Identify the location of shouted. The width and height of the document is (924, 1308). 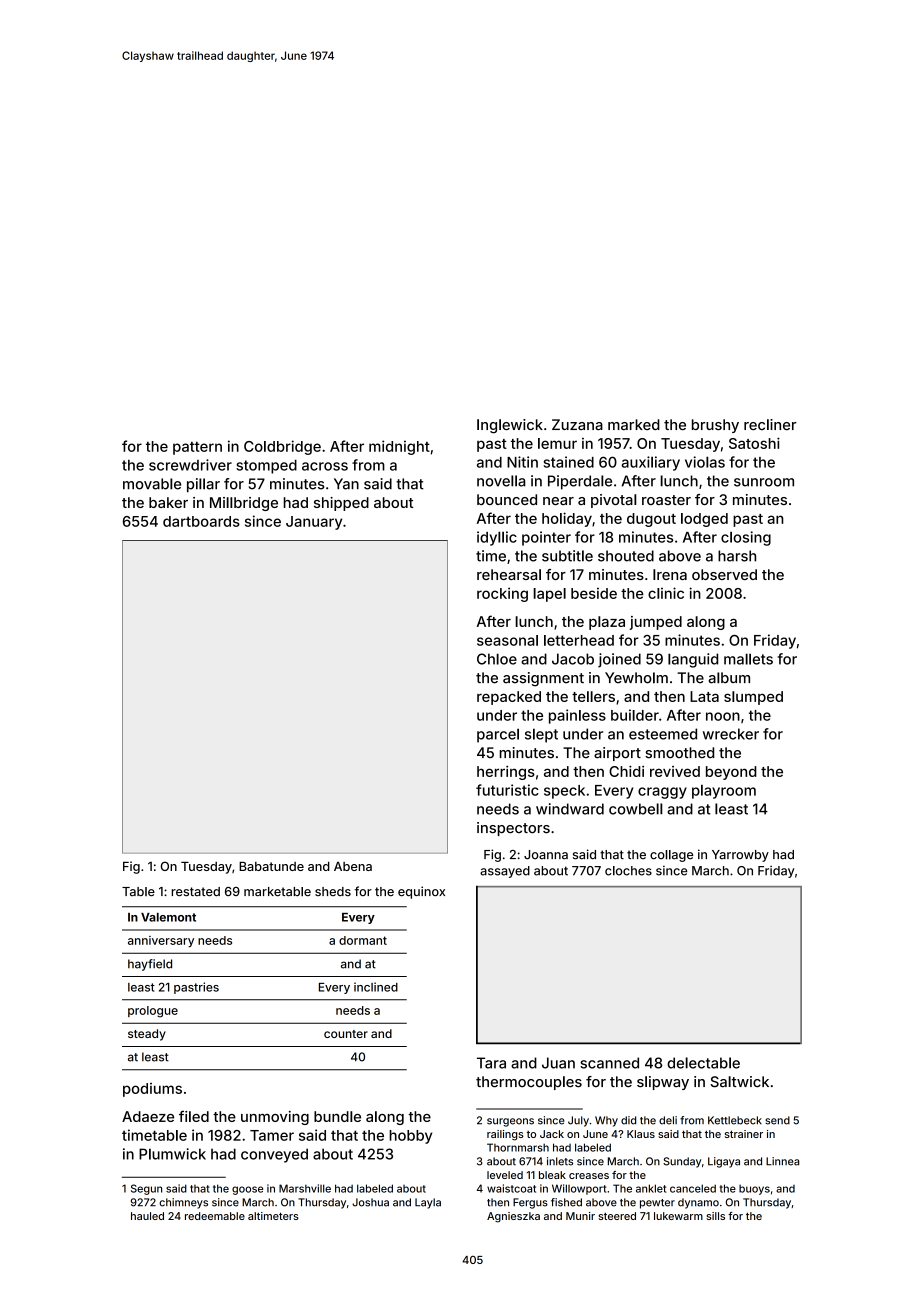
(626, 556).
